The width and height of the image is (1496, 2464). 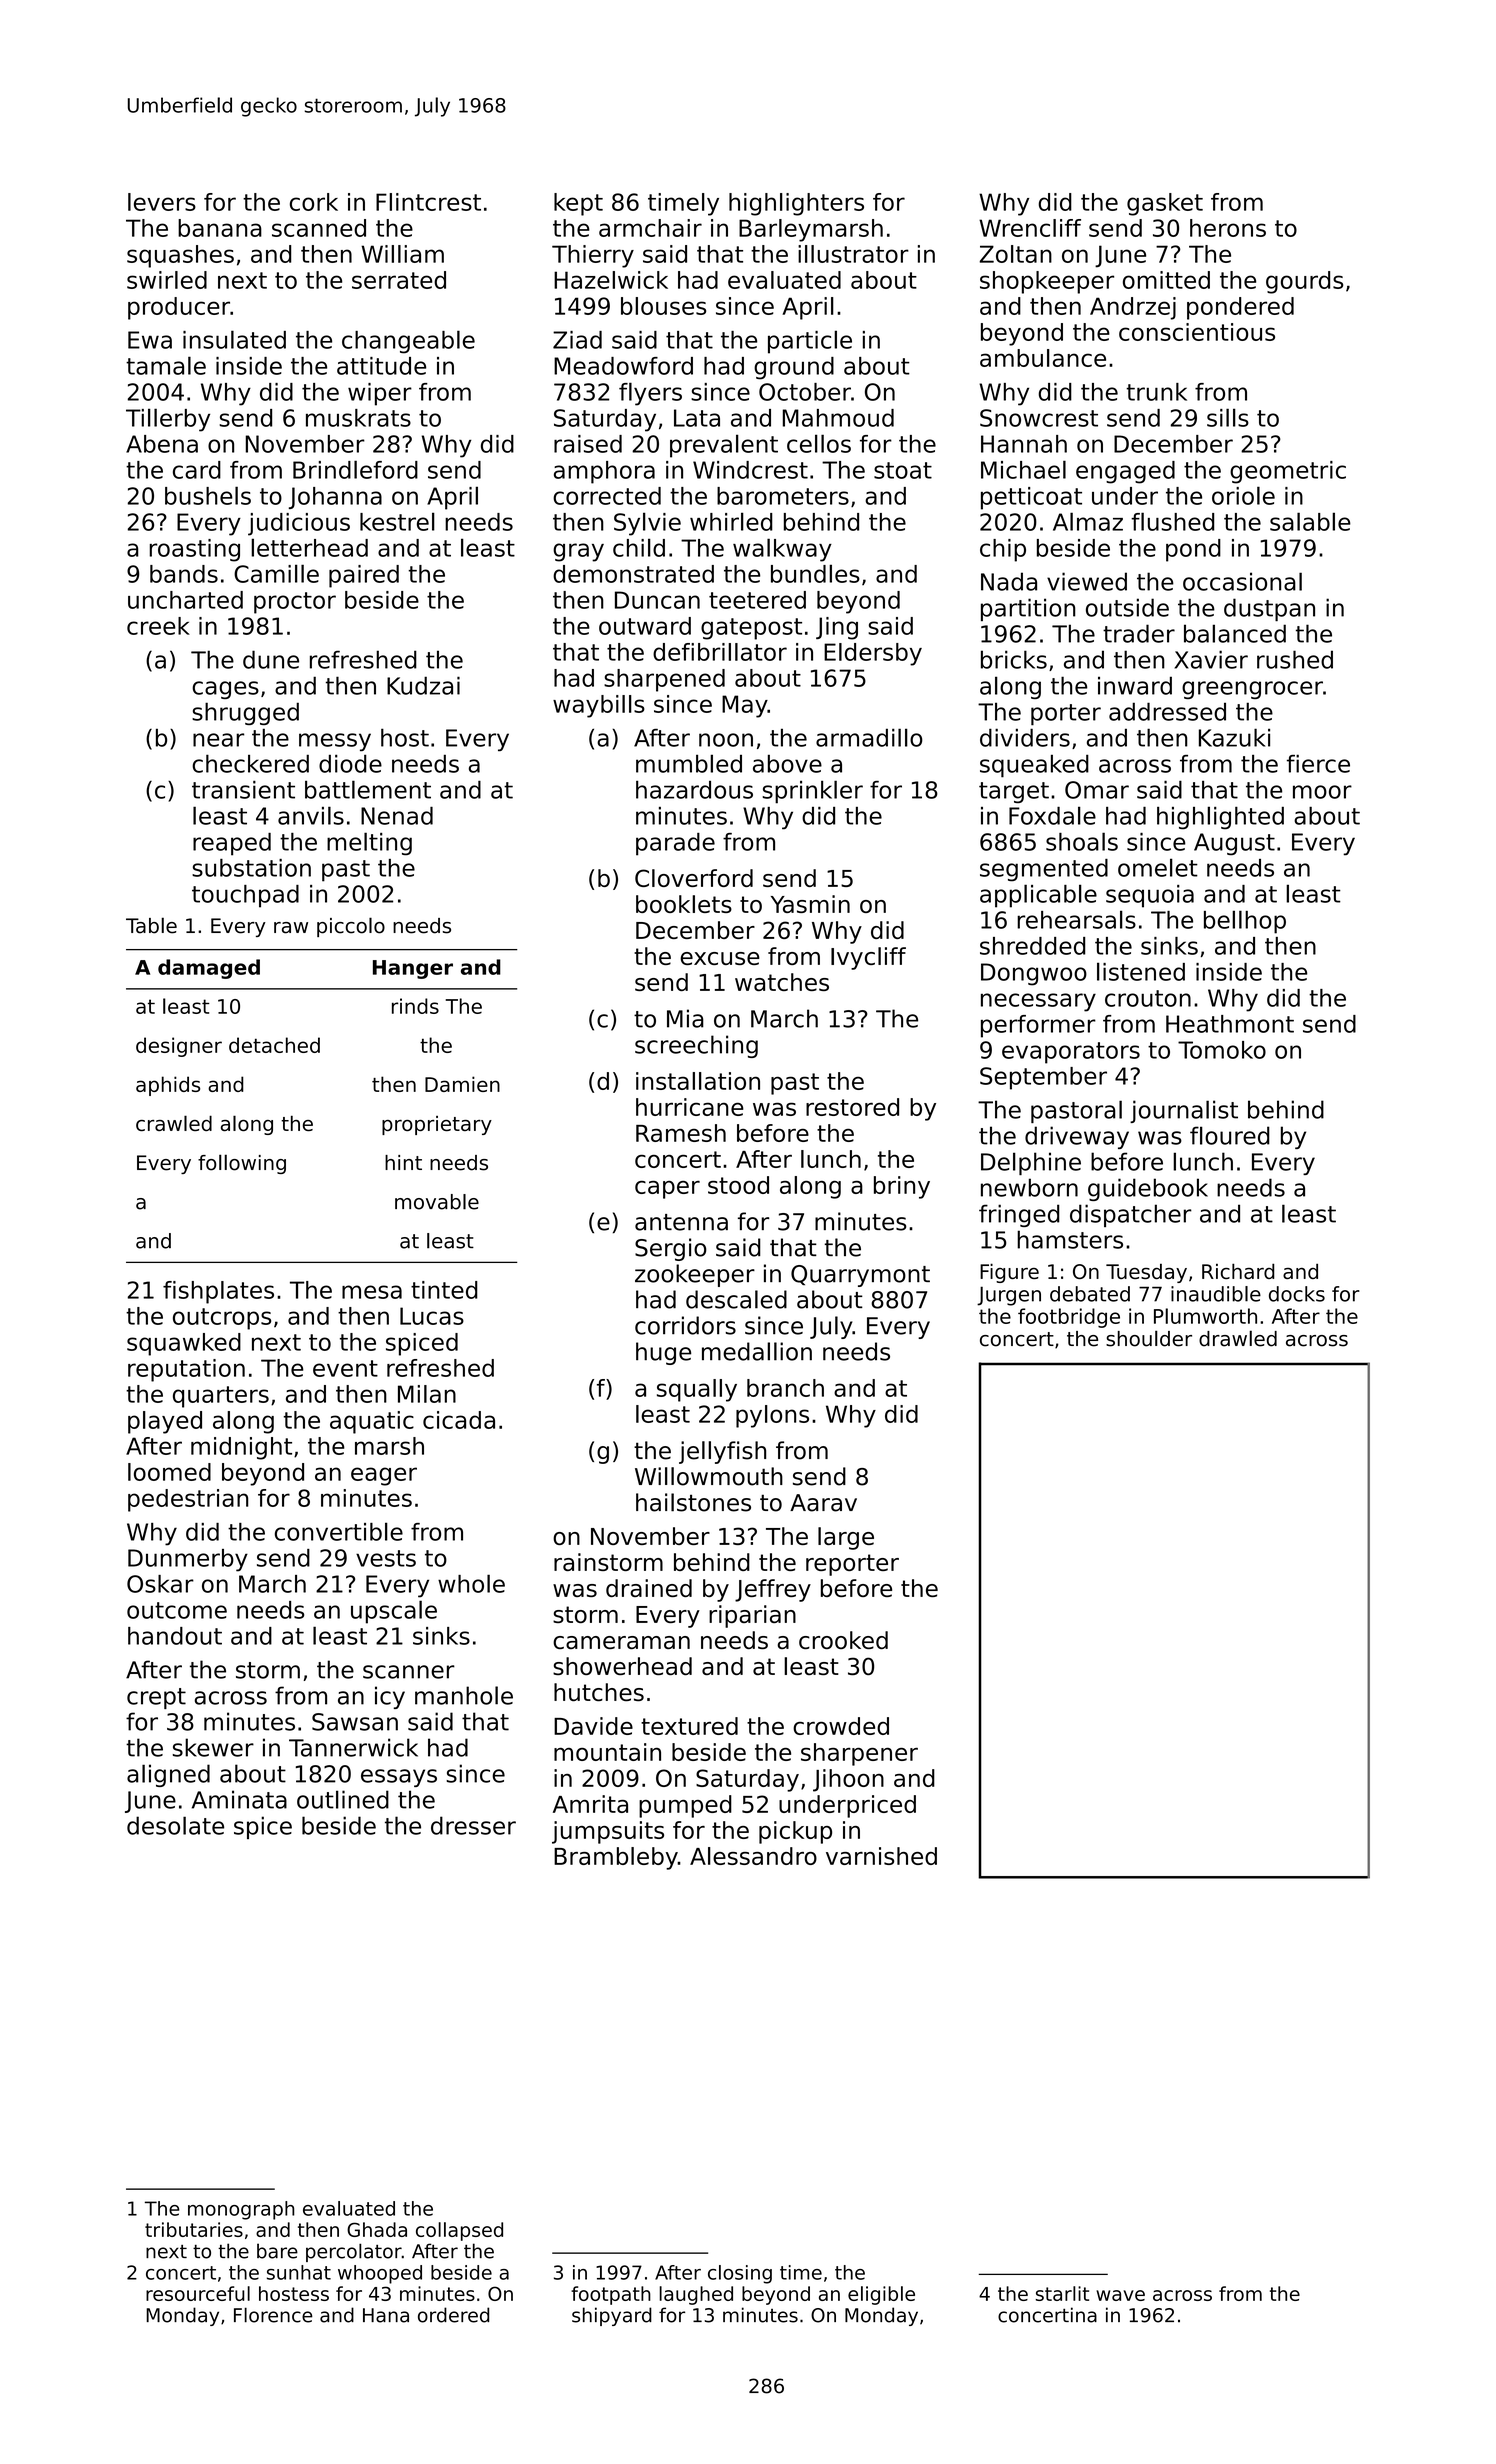 What do you see at coordinates (852, 1107) in the image?
I see `restored` at bounding box center [852, 1107].
